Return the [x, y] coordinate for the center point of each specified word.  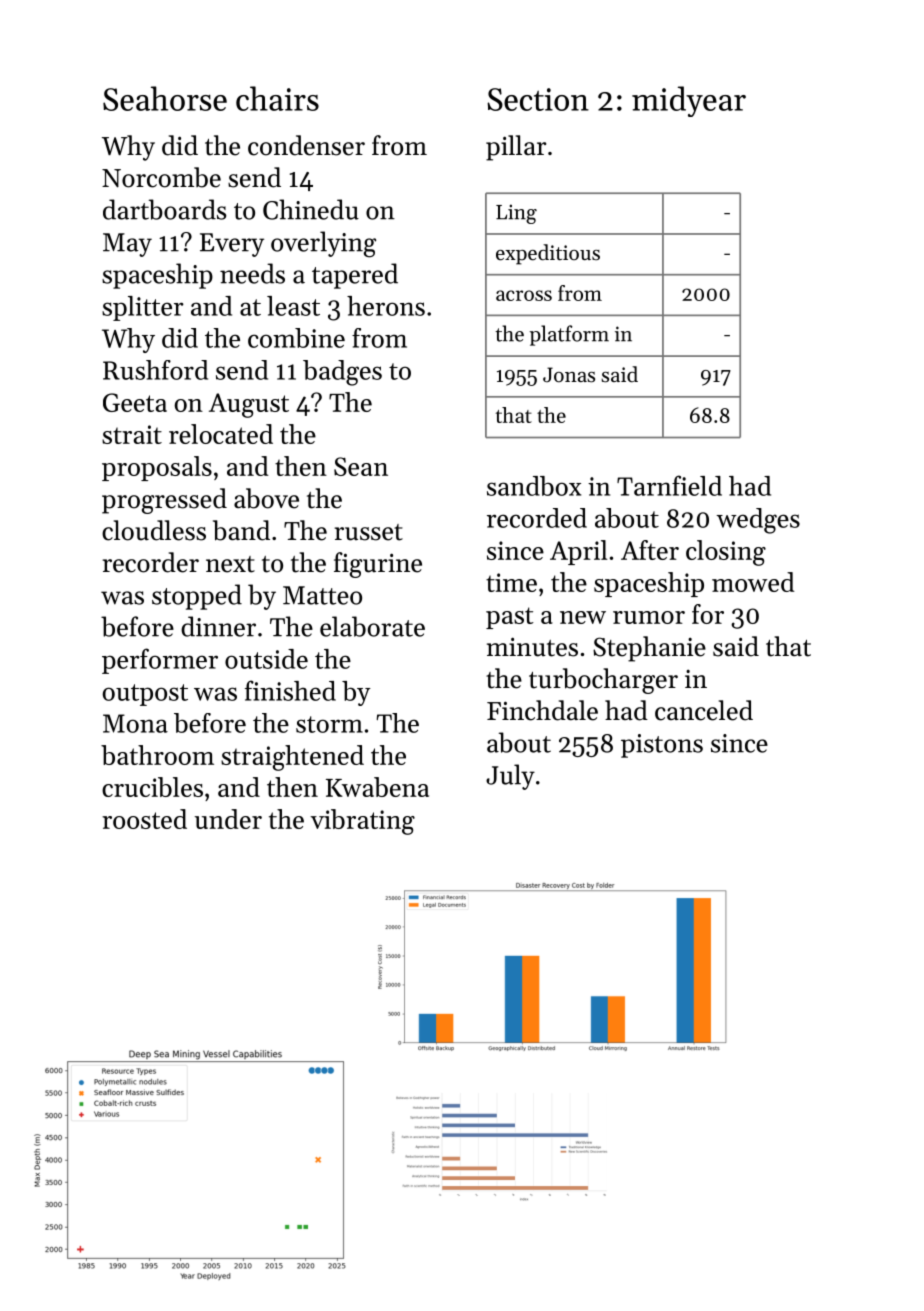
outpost [145, 695]
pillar [516, 148]
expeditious [548, 254]
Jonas [569, 375]
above [266, 498]
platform [569, 335]
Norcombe [161, 177]
